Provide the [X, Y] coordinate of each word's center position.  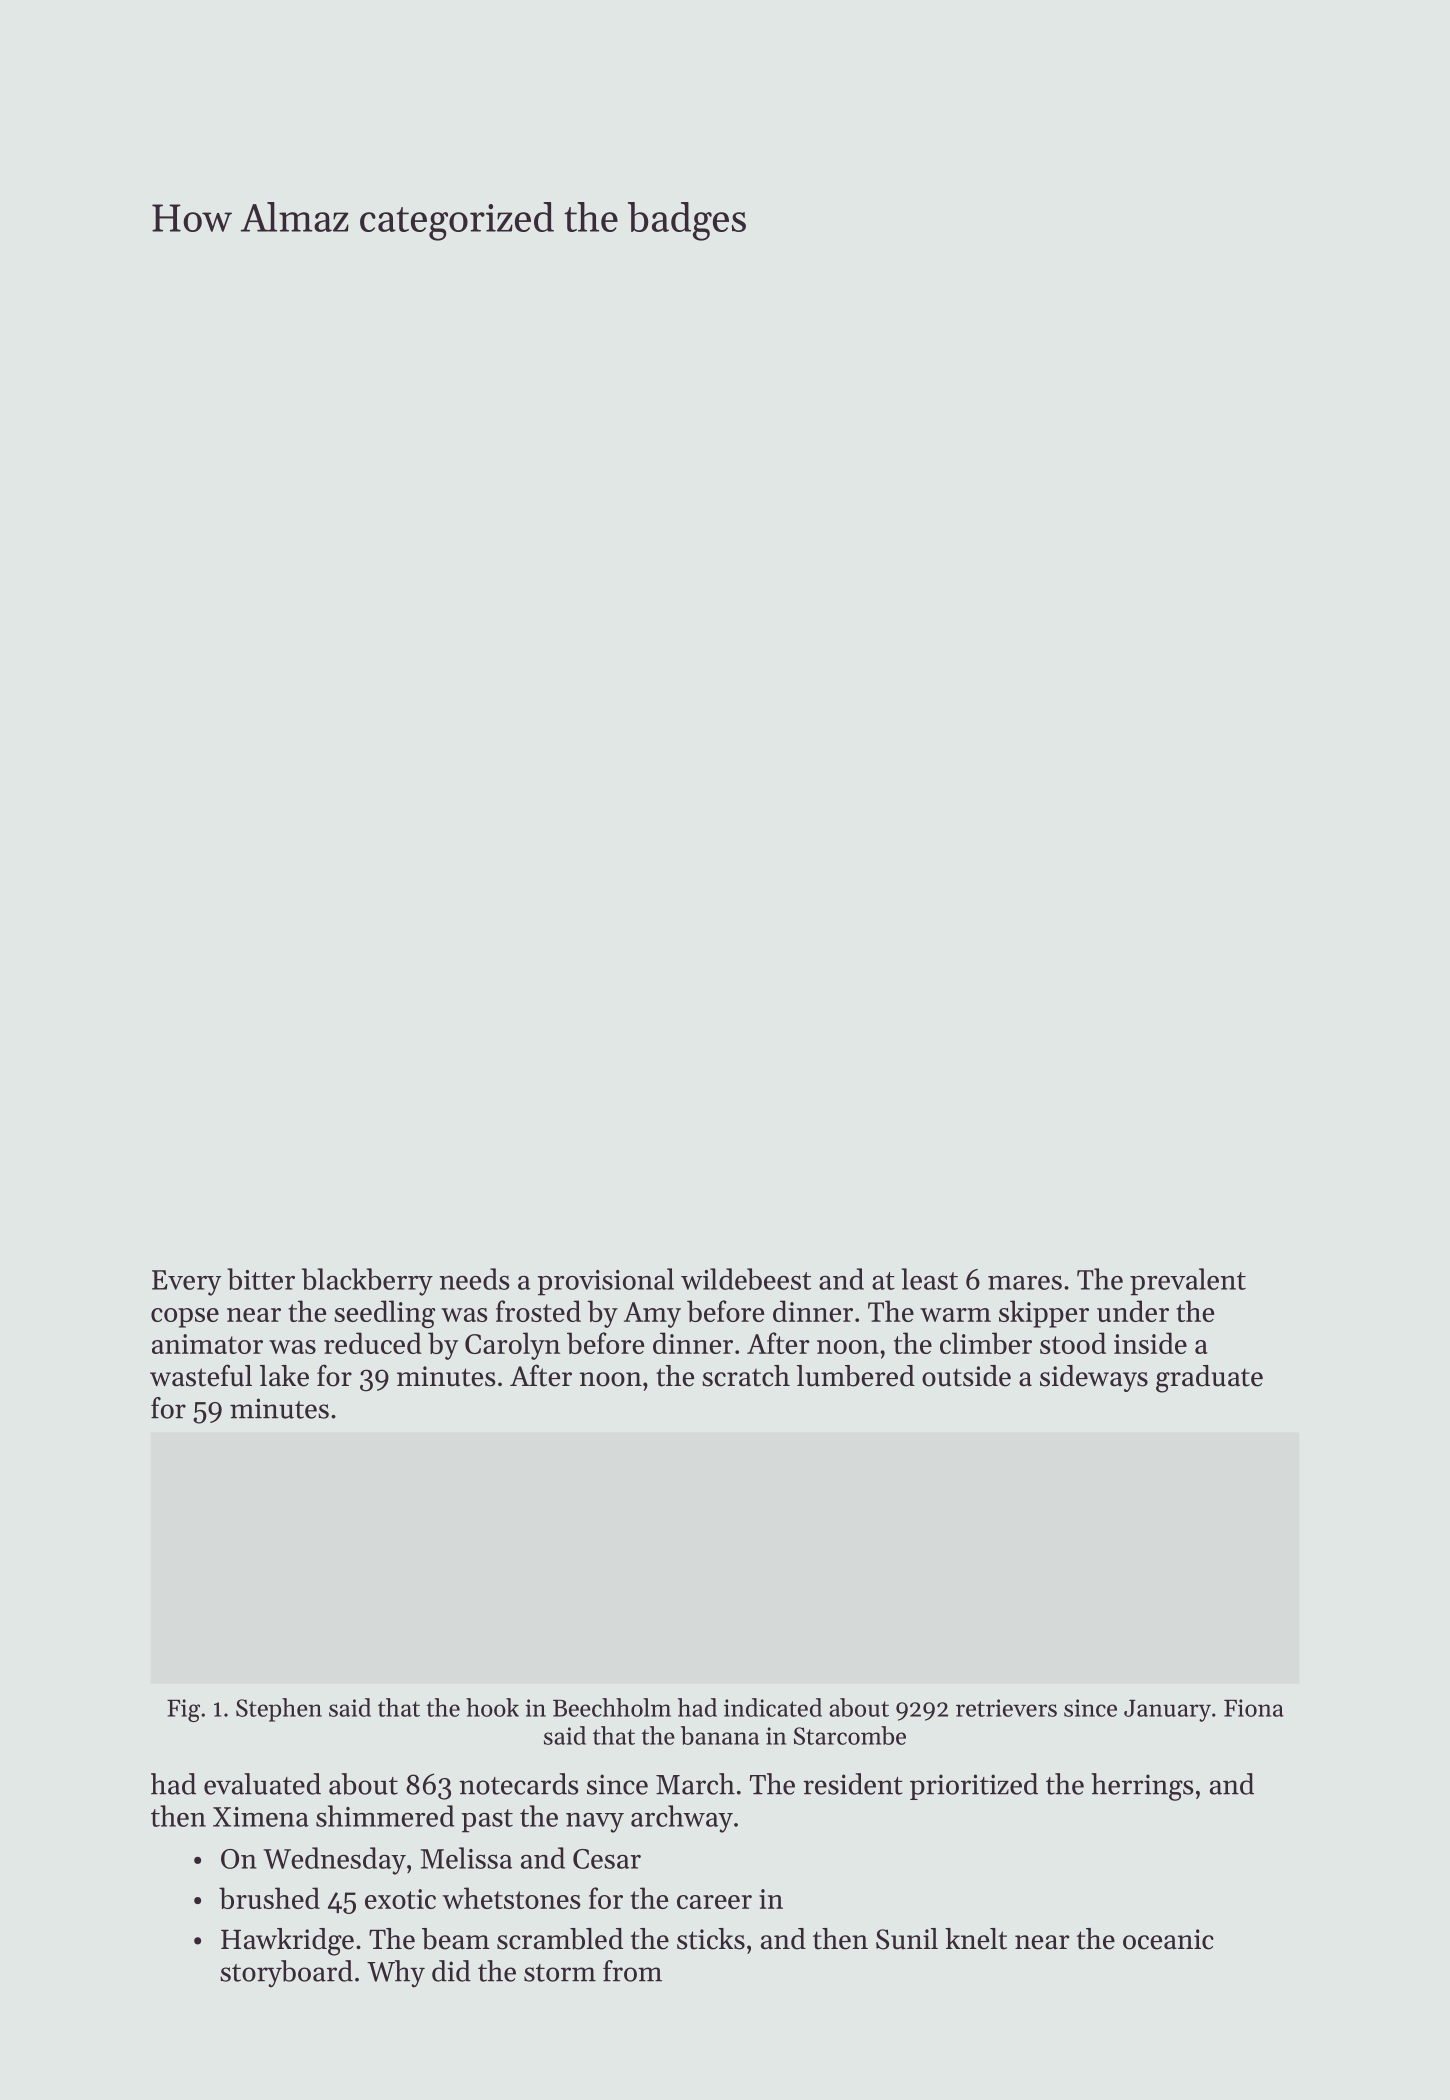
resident [853, 1784]
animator [207, 1344]
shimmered [385, 1816]
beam [456, 1939]
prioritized [974, 1786]
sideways [1094, 1378]
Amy [652, 1315]
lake [284, 1376]
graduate [1209, 1379]
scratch [746, 1376]
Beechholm [612, 1707]
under [1133, 1311]
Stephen [279, 1710]
